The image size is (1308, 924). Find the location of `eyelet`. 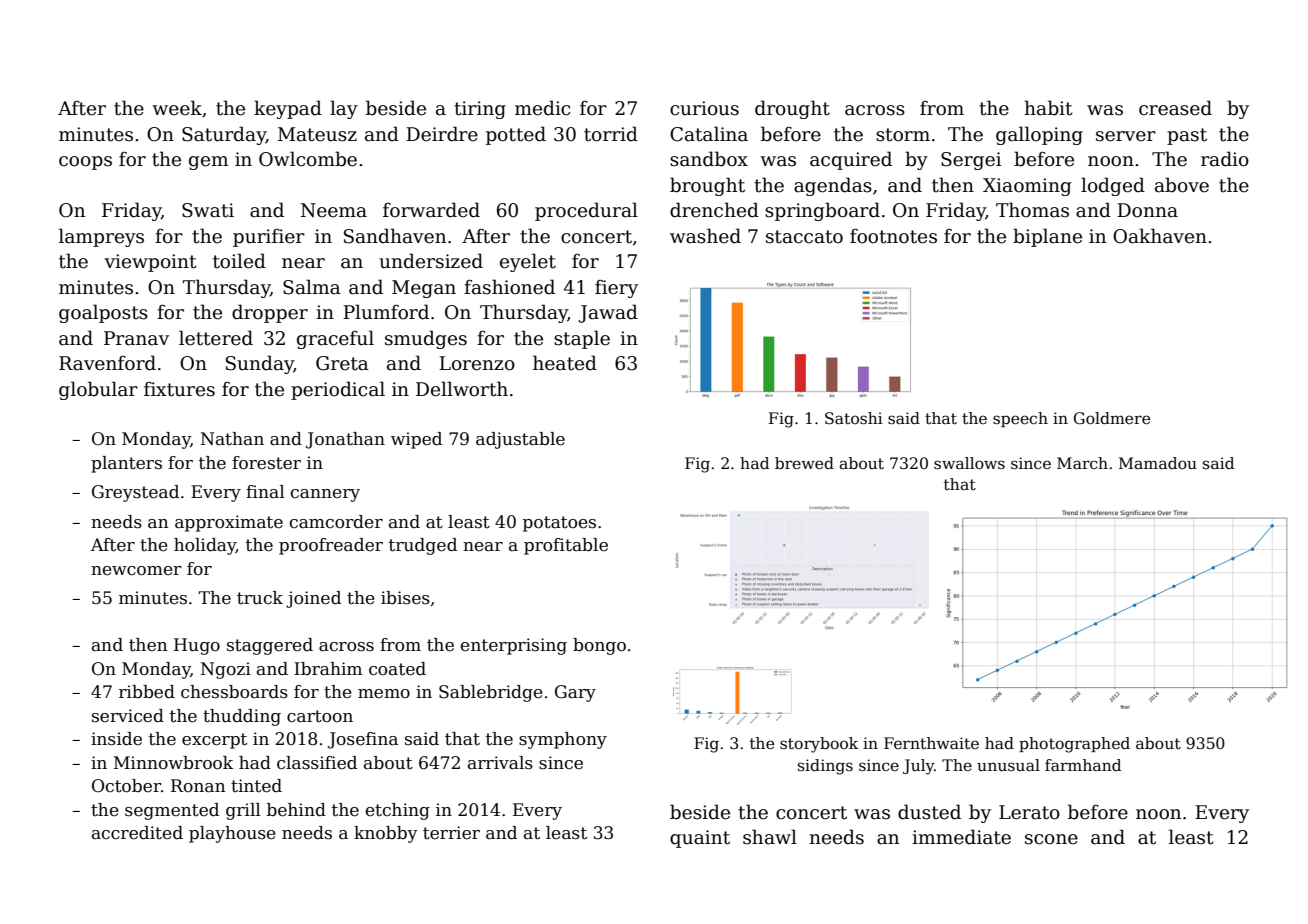

eyelet is located at coordinates (528, 262).
